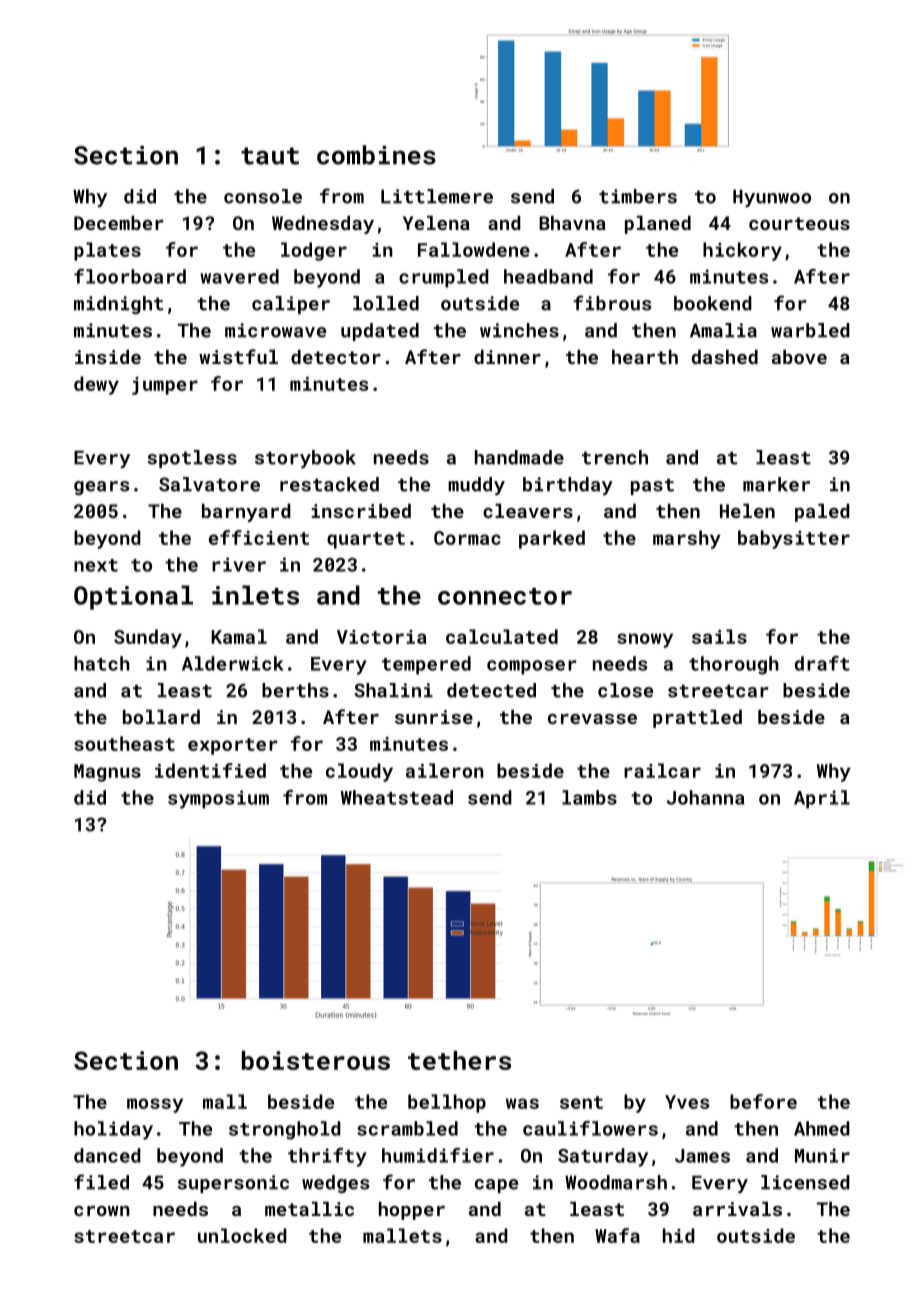  Describe the element at coordinates (589, 797) in the screenshot. I see `lambs` at that location.
